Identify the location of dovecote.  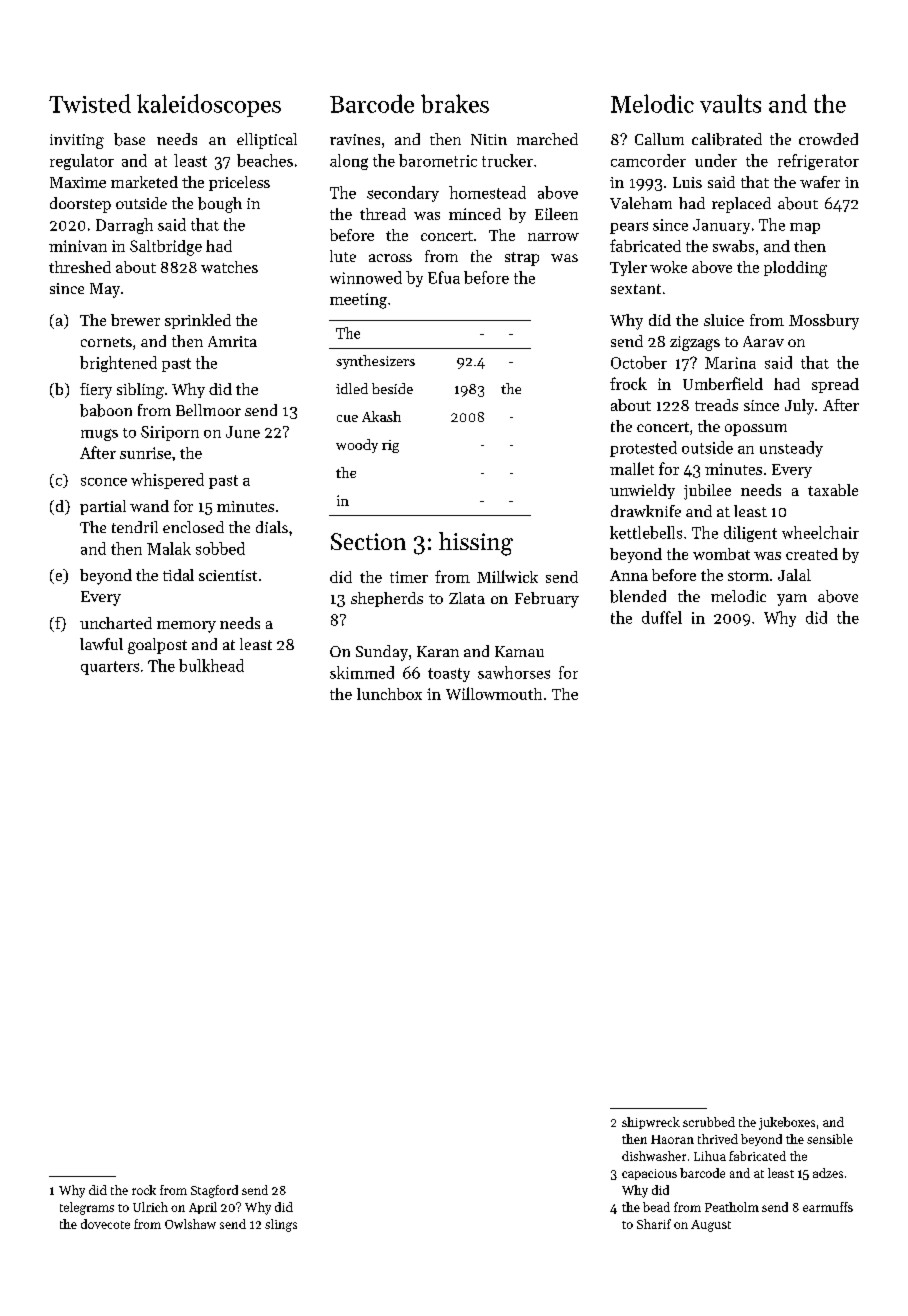
(105, 1224).
